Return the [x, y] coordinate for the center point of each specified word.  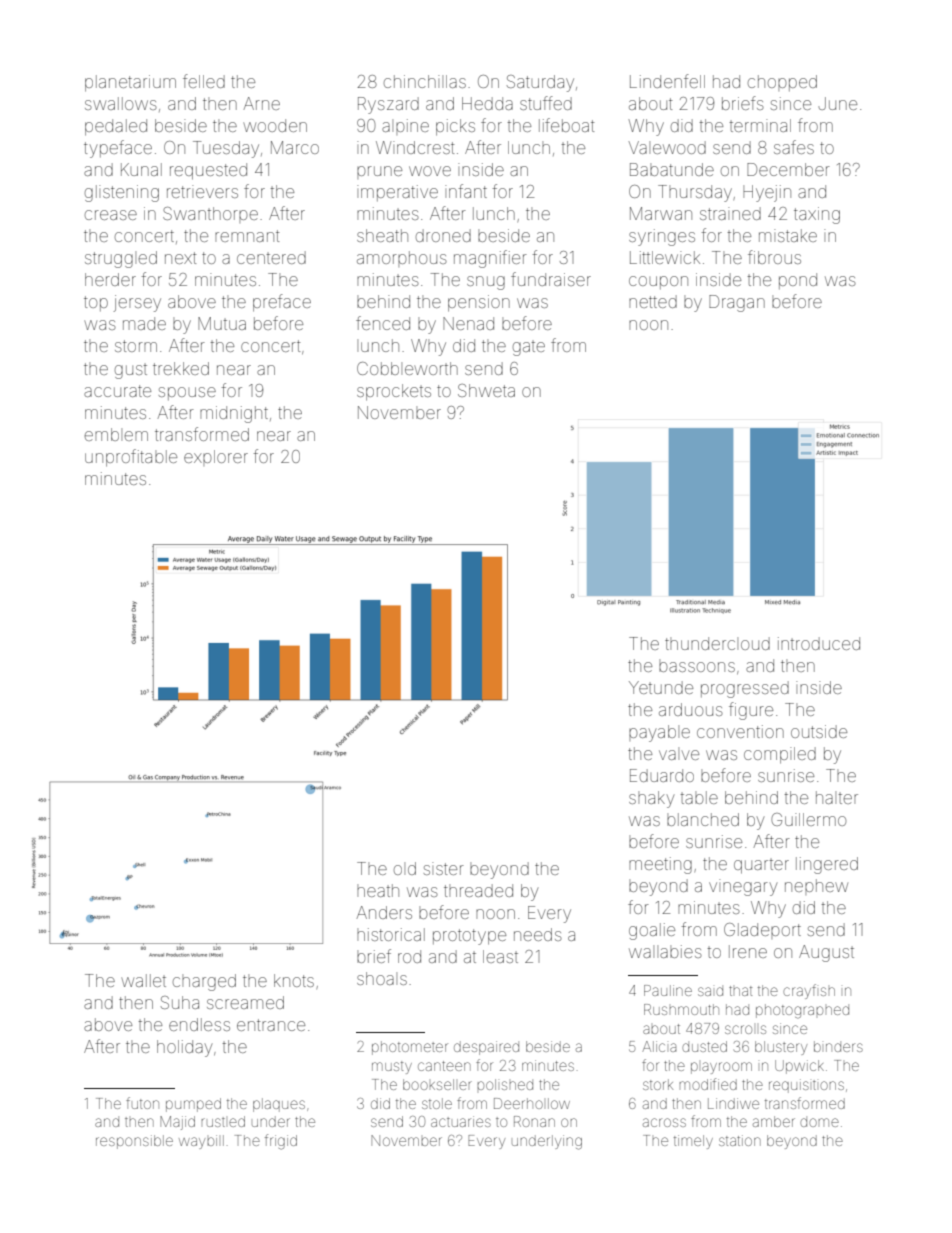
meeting [660, 865]
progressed [745, 689]
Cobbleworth [407, 368]
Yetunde [661, 687]
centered [271, 257]
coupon [658, 282]
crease [111, 215]
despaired [486, 1048]
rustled [223, 1121]
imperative [397, 193]
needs [538, 934]
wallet [143, 980]
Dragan [737, 303]
